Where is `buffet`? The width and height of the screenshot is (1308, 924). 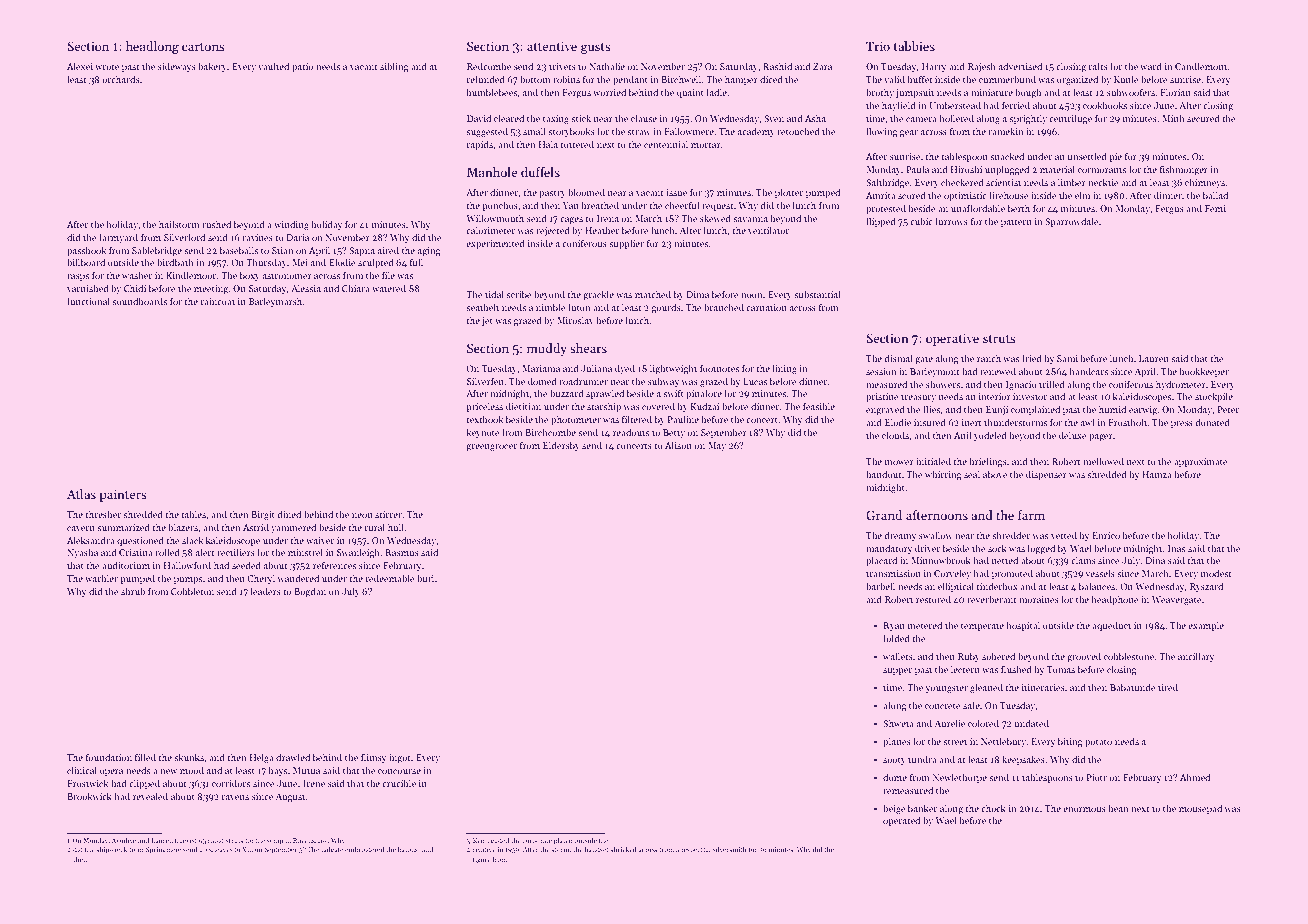 buffet is located at coordinates (920, 79).
